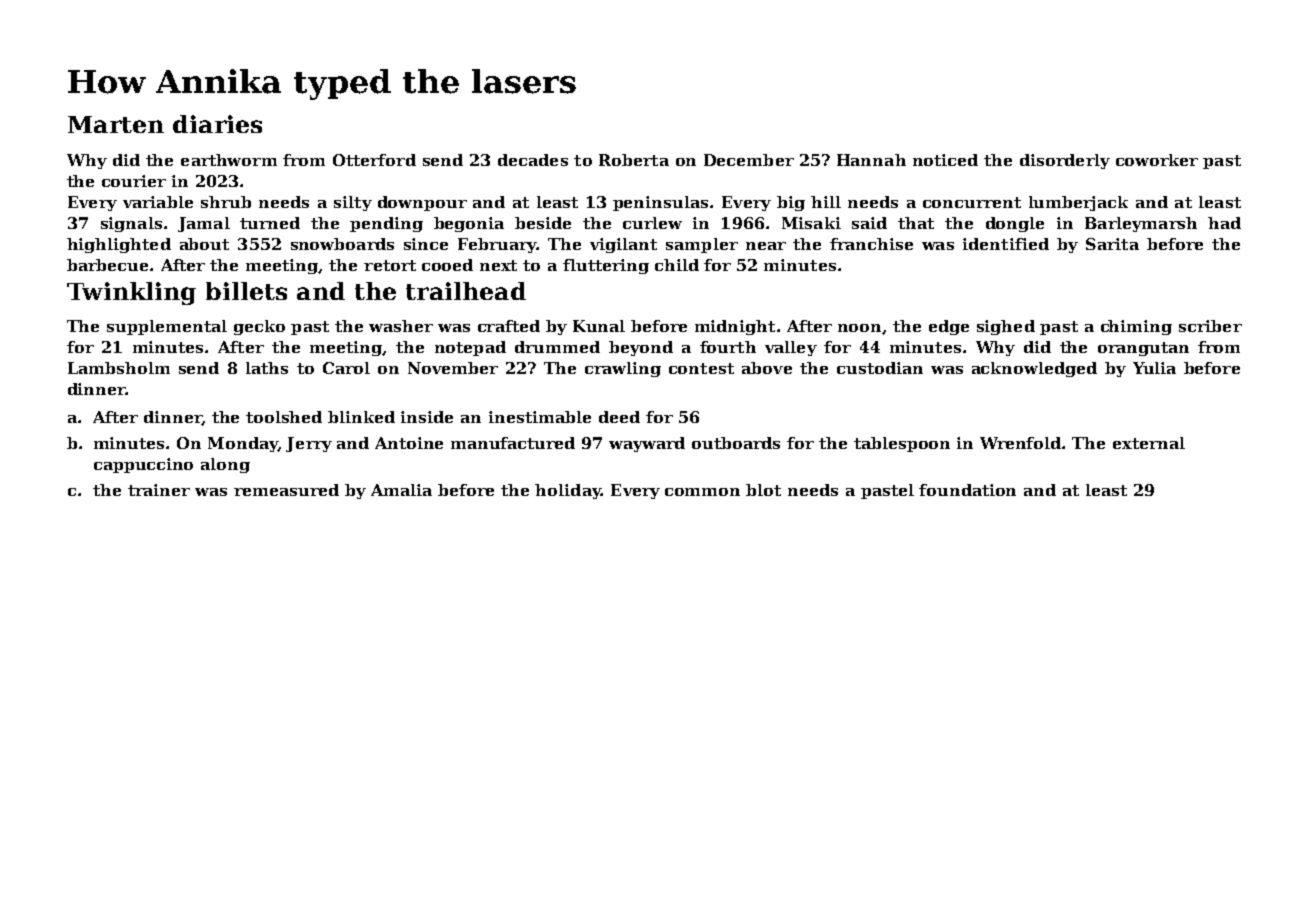 The height and width of the screenshot is (924, 1308). What do you see at coordinates (916, 223) in the screenshot?
I see `that` at bounding box center [916, 223].
